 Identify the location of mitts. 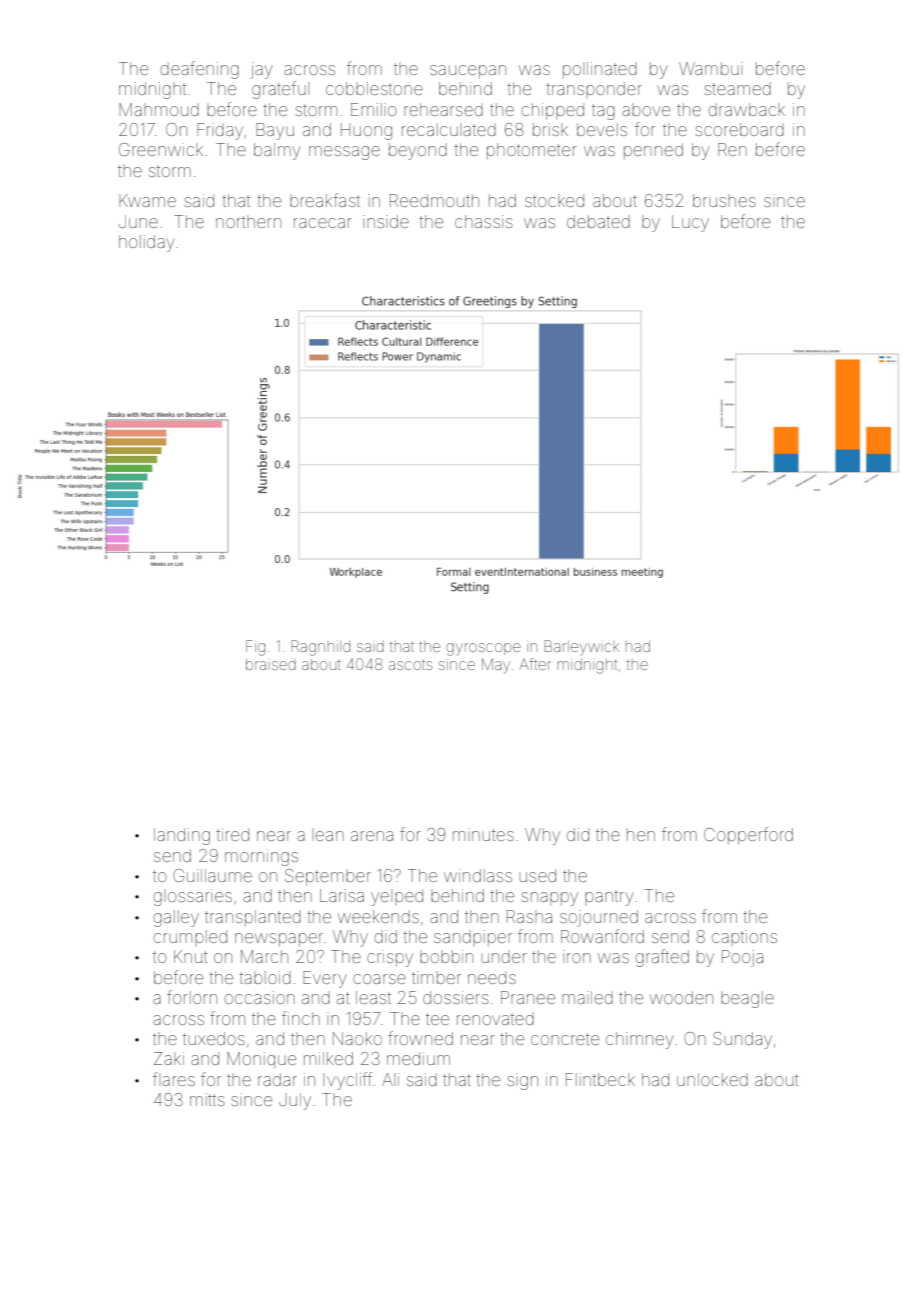
(207, 1099).
